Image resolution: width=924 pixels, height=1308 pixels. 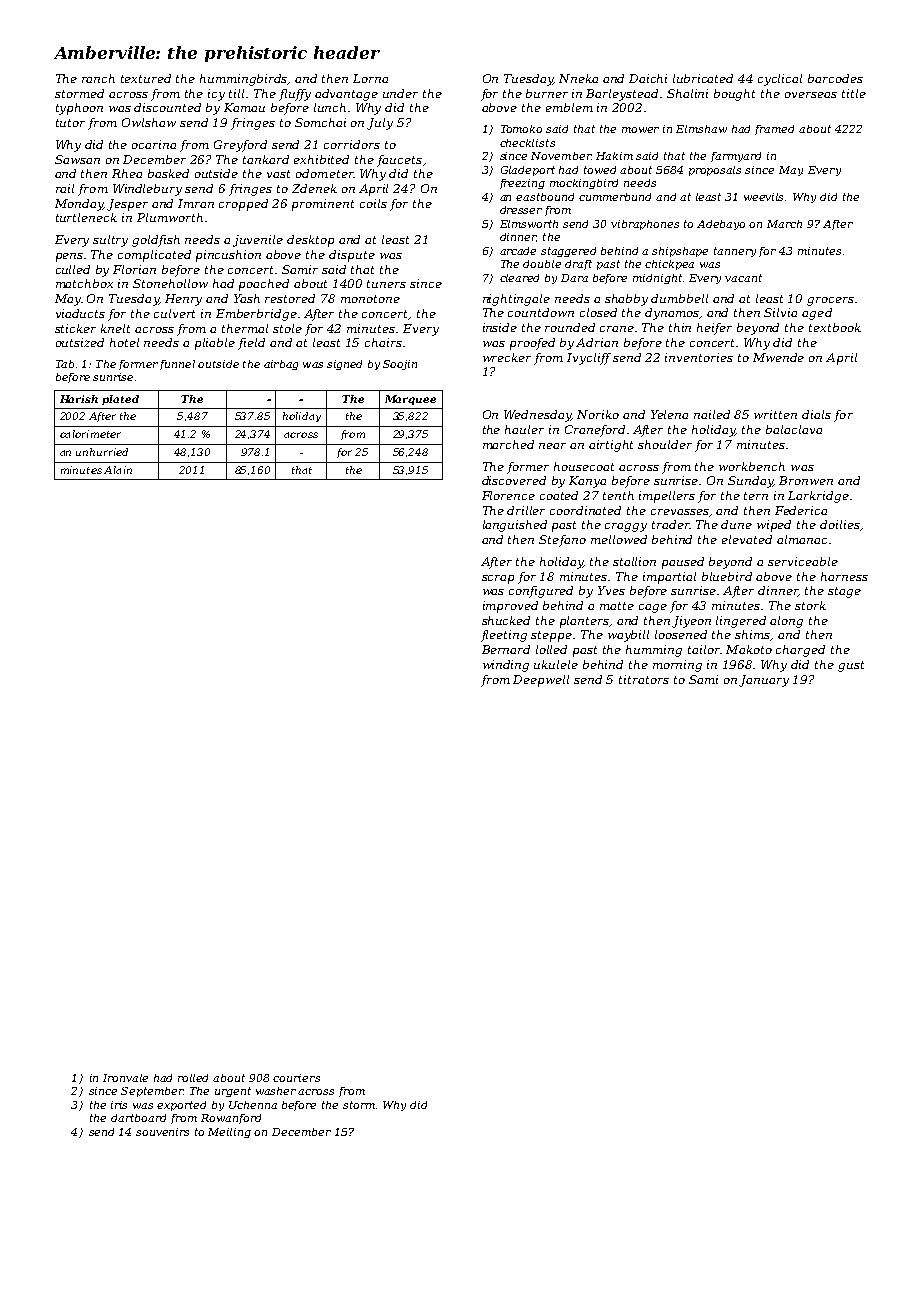 What do you see at coordinates (65, 188) in the image?
I see `rail` at bounding box center [65, 188].
